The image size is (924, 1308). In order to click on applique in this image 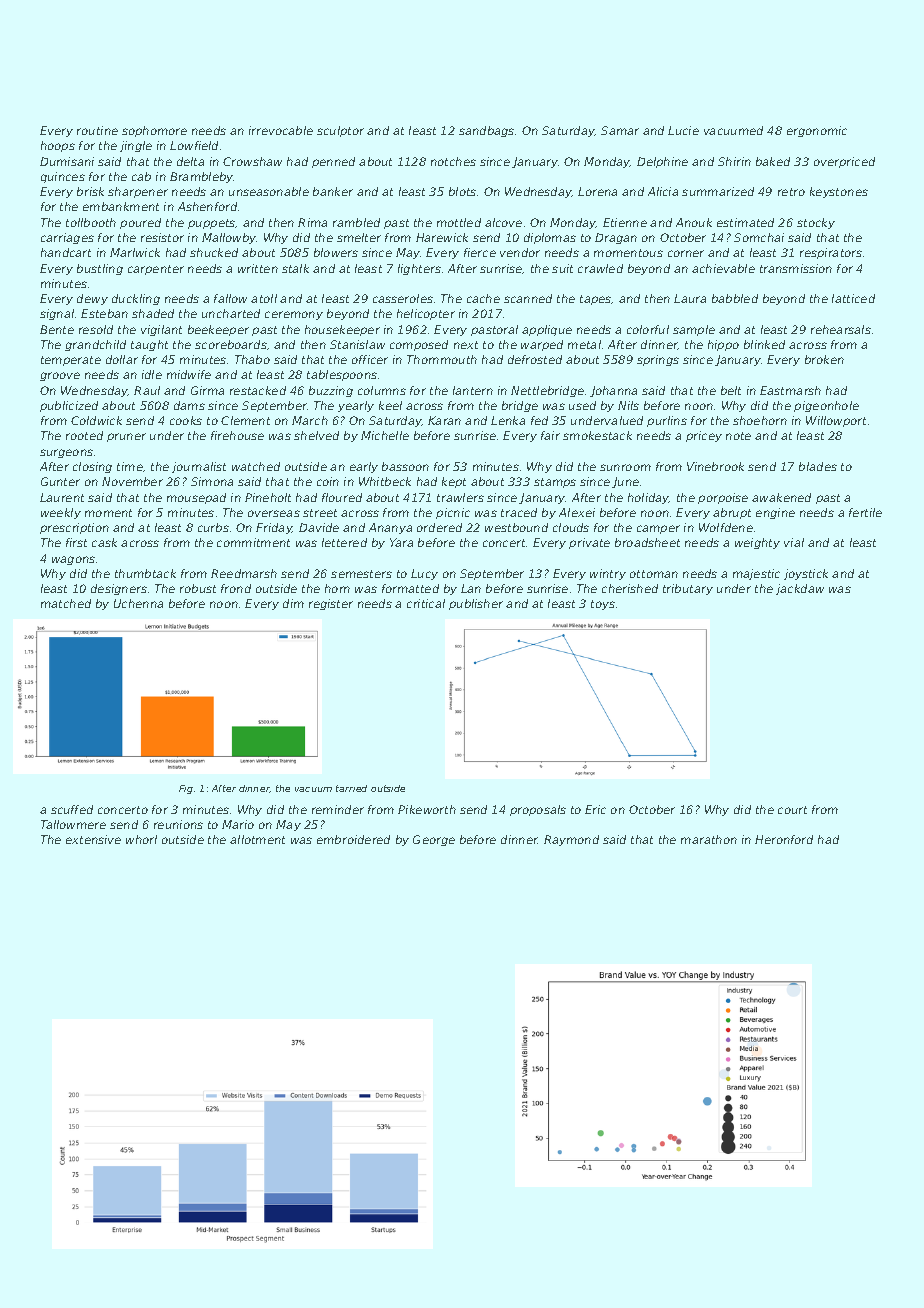, I will do `click(547, 330)`.
